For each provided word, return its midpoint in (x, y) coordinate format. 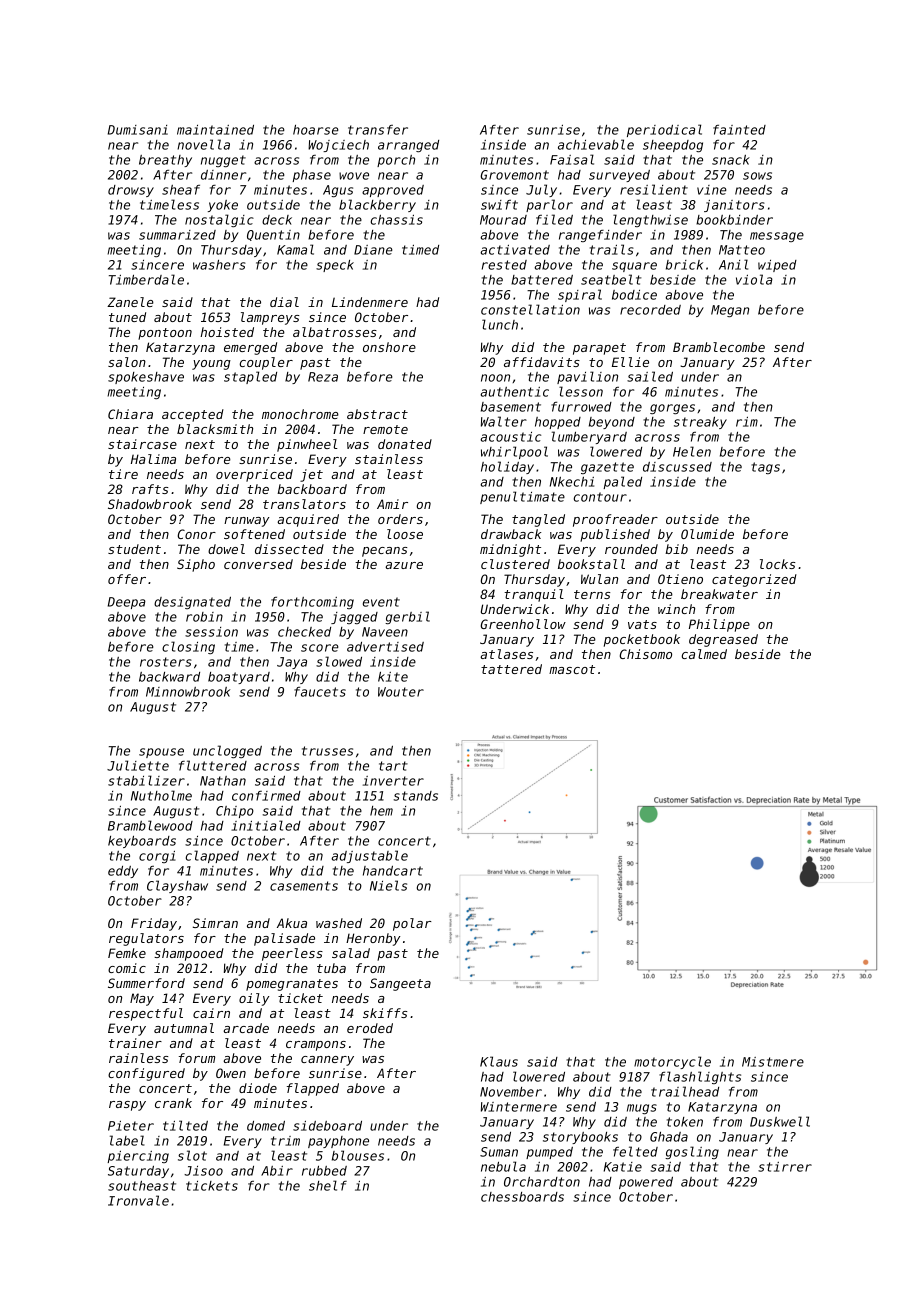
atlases (506, 654)
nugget (223, 161)
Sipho (196, 565)
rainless (138, 1058)
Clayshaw (177, 886)
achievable (596, 144)
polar (412, 924)
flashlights (700, 1077)
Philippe (719, 625)
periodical (664, 130)
